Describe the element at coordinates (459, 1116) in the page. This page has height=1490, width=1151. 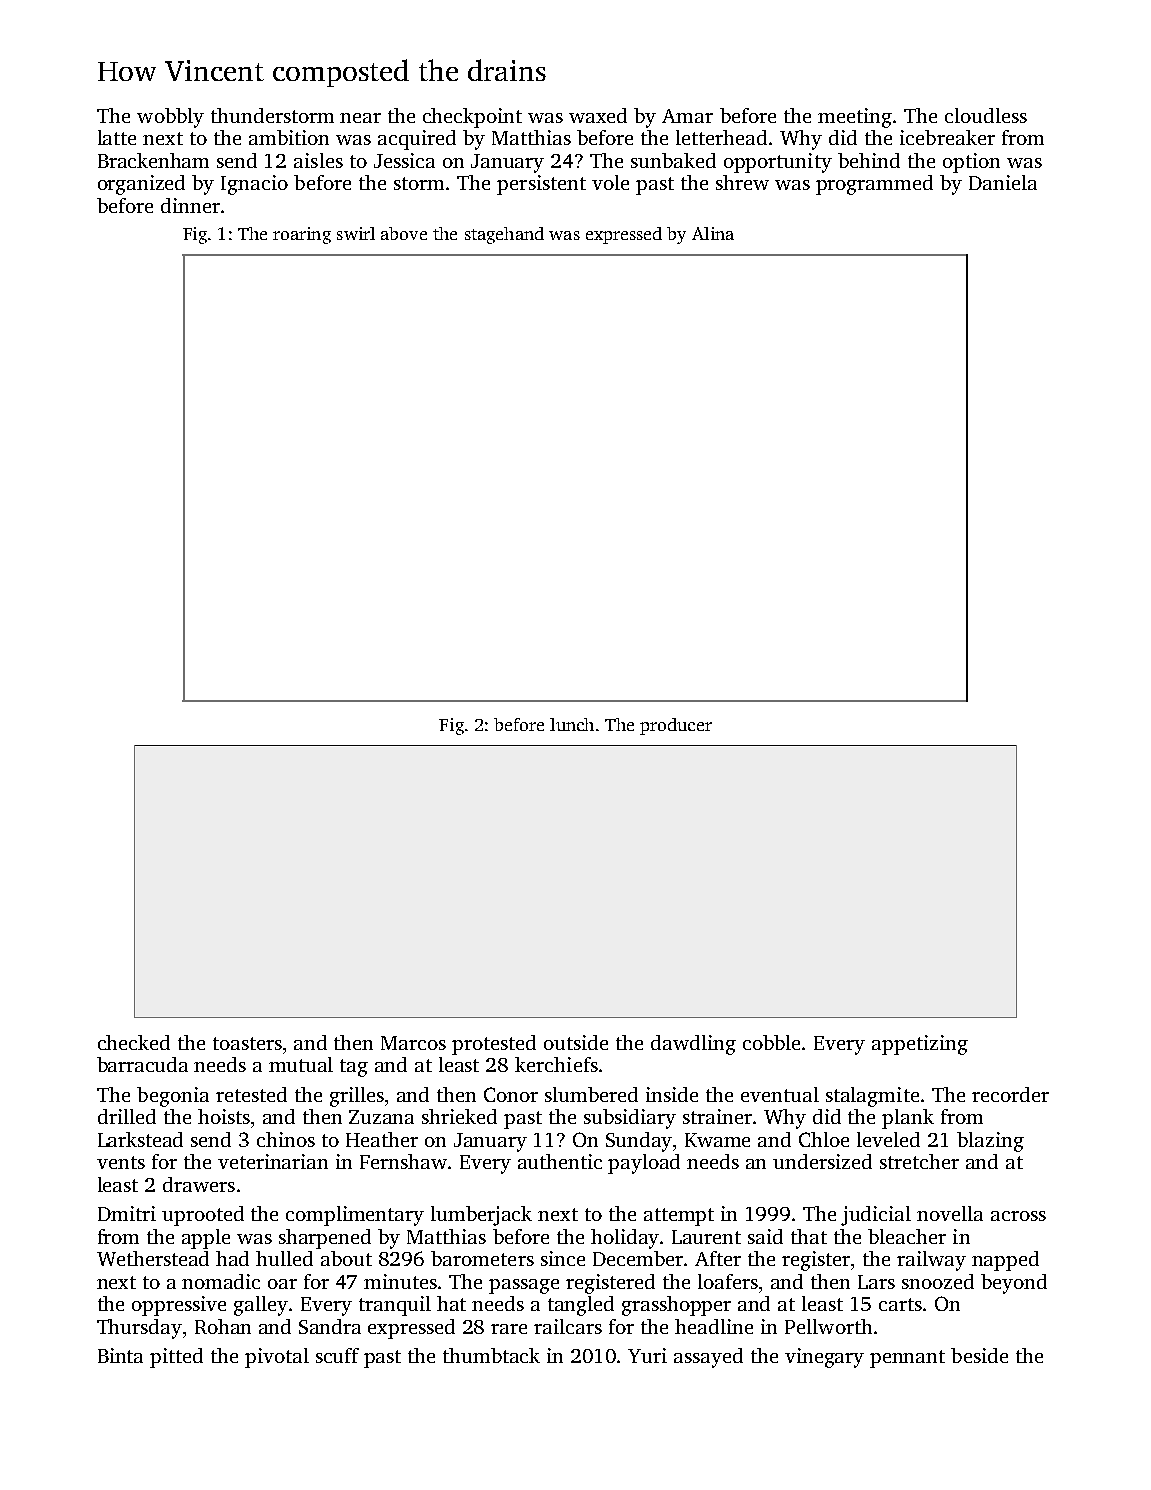
I see `shrieked` at that location.
